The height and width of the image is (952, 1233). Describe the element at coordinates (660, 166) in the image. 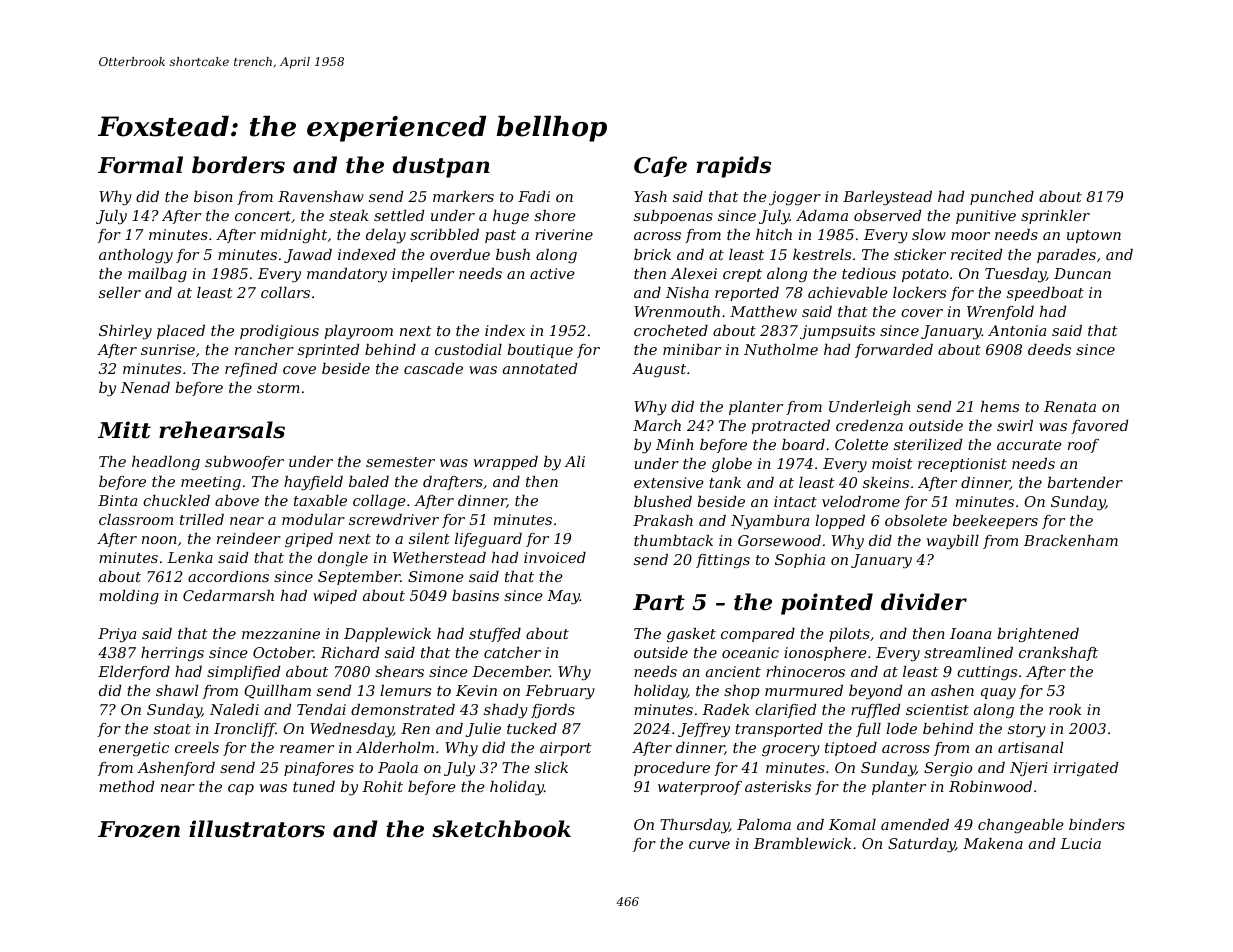

I see `Cafe` at that location.
